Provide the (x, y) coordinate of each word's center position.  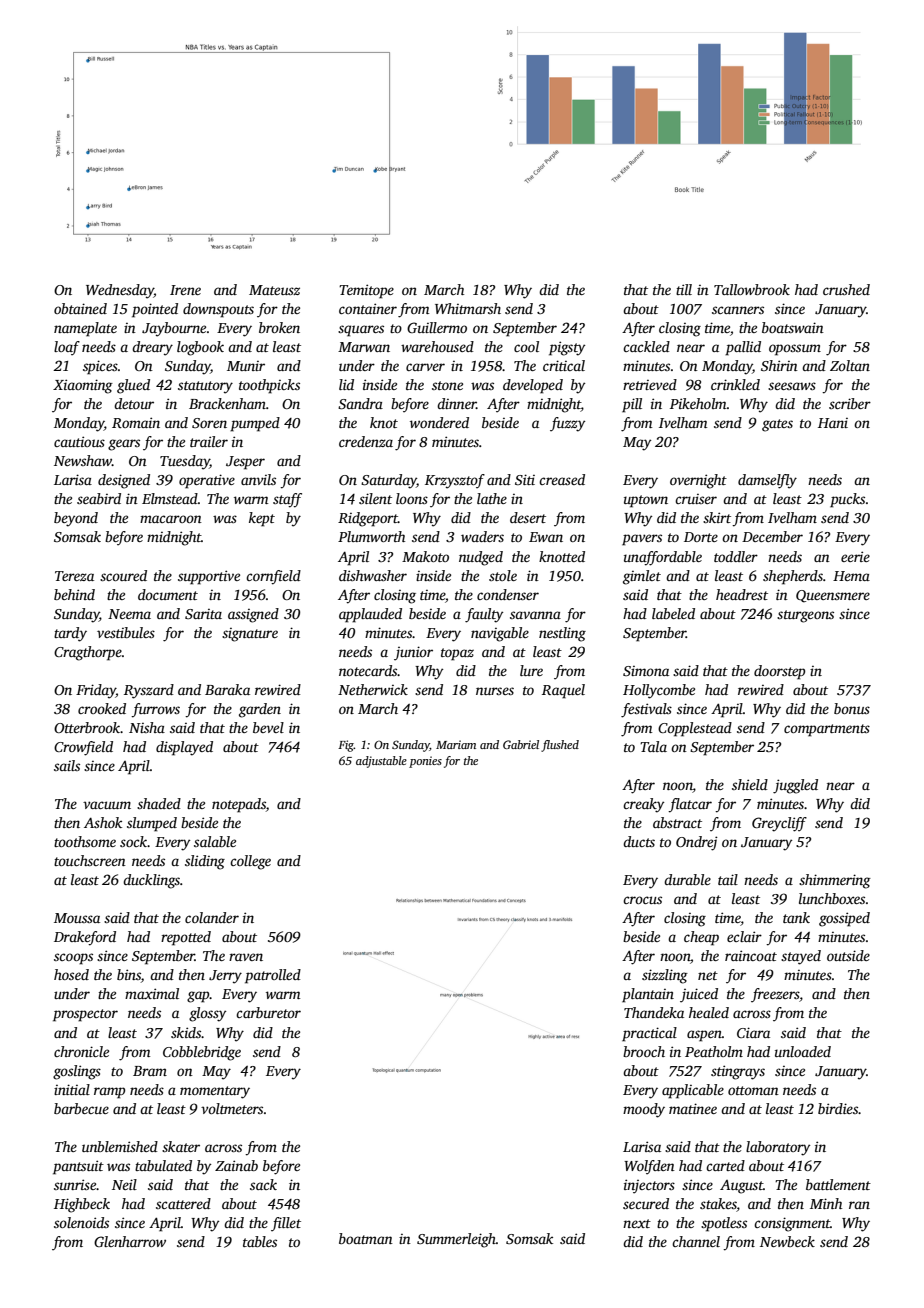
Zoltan (850, 365)
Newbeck (787, 1241)
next (637, 1223)
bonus (852, 708)
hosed (71, 974)
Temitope (366, 291)
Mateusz (274, 290)
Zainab (236, 1165)
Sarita (203, 614)
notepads (239, 805)
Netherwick (373, 689)
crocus (642, 900)
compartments (827, 730)
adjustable (381, 762)
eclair (744, 936)
